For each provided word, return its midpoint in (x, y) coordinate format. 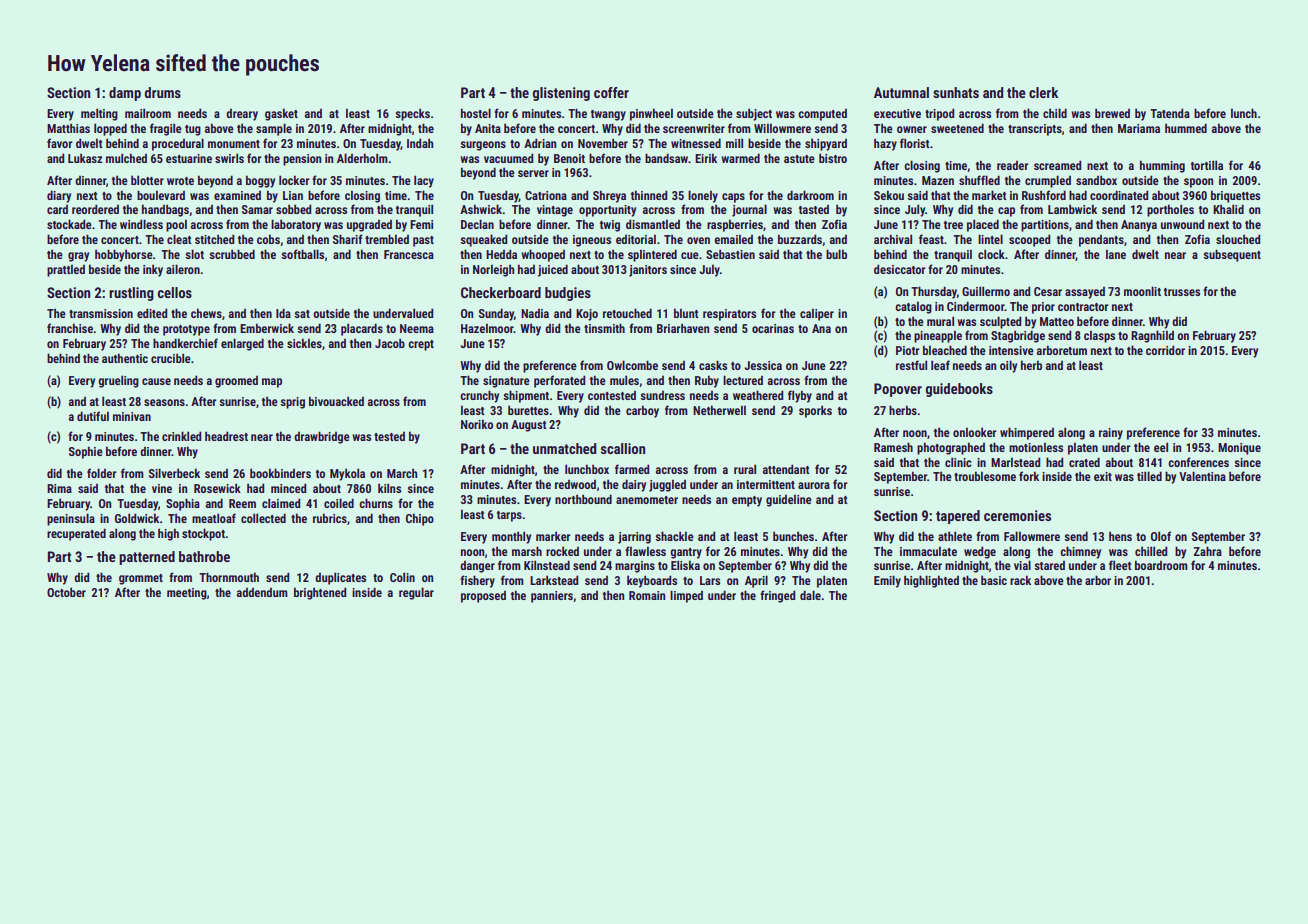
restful (911, 365)
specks (412, 114)
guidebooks (959, 390)
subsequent (1232, 255)
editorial (636, 239)
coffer (611, 92)
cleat (179, 239)
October (66, 592)
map (272, 383)
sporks (815, 411)
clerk (1043, 92)
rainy (1111, 434)
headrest (226, 436)
